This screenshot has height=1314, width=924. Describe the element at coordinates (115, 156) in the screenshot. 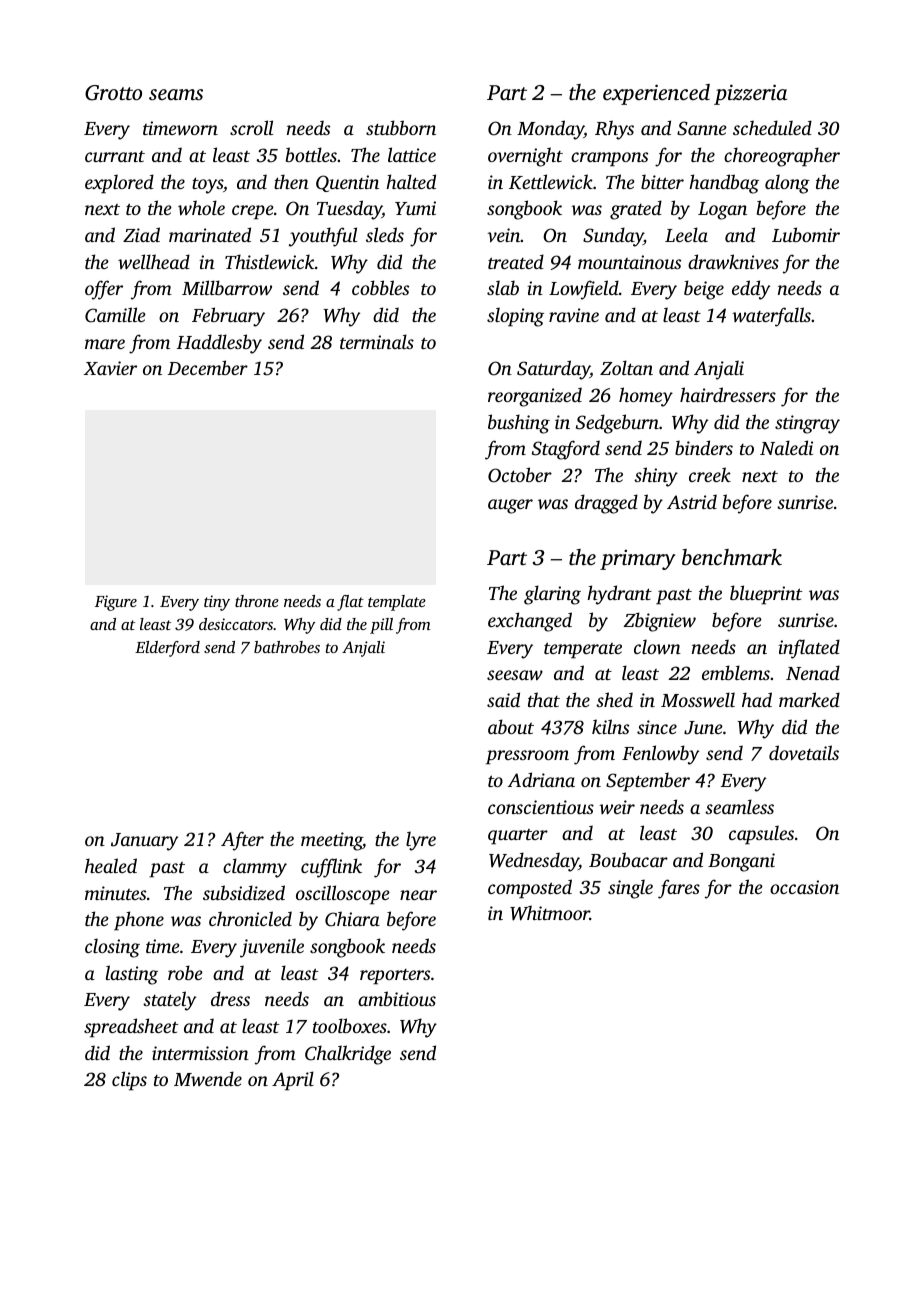

I see `currant` at that location.
